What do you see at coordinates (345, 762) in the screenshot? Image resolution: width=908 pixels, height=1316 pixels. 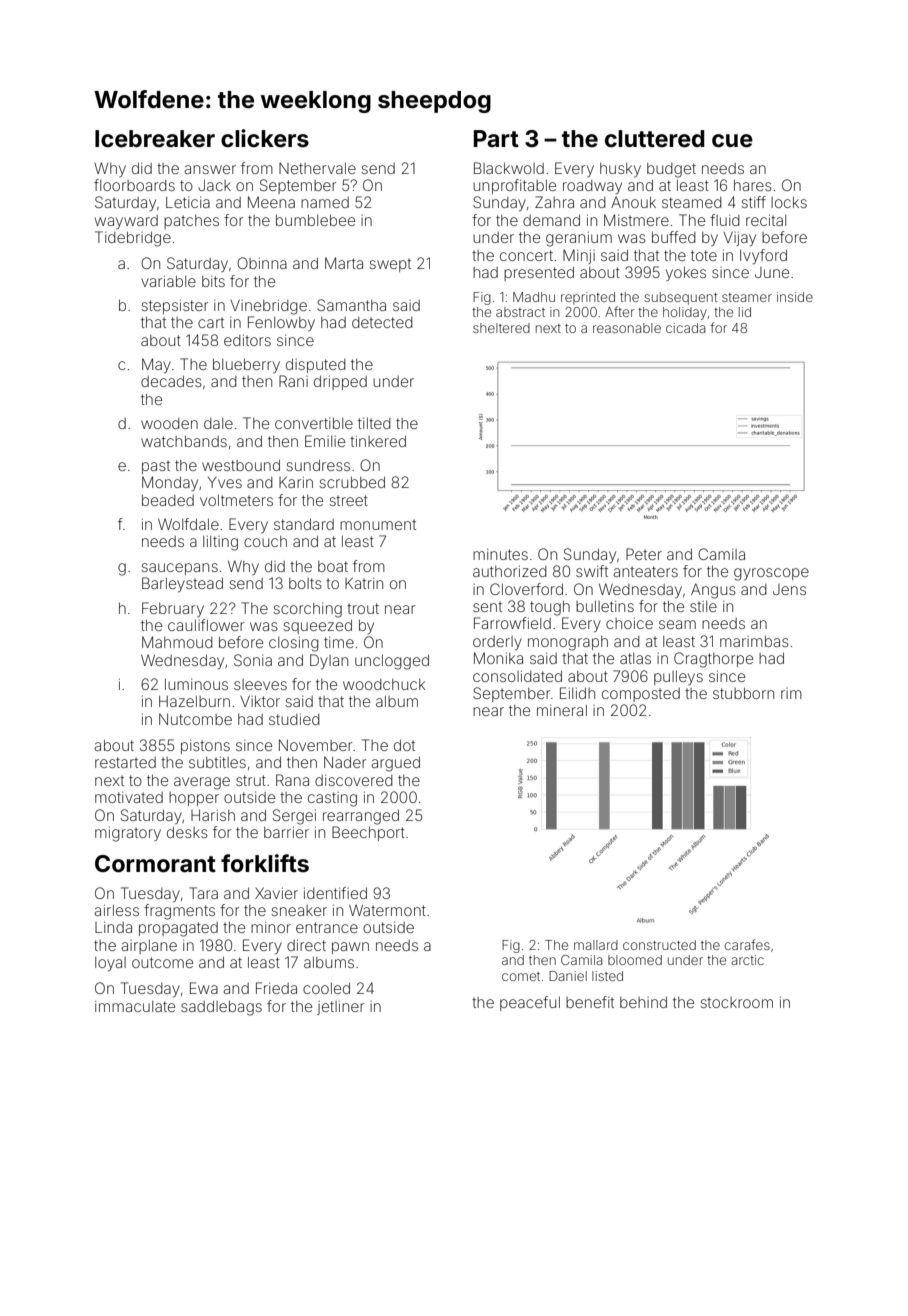 I see `Nader` at bounding box center [345, 762].
